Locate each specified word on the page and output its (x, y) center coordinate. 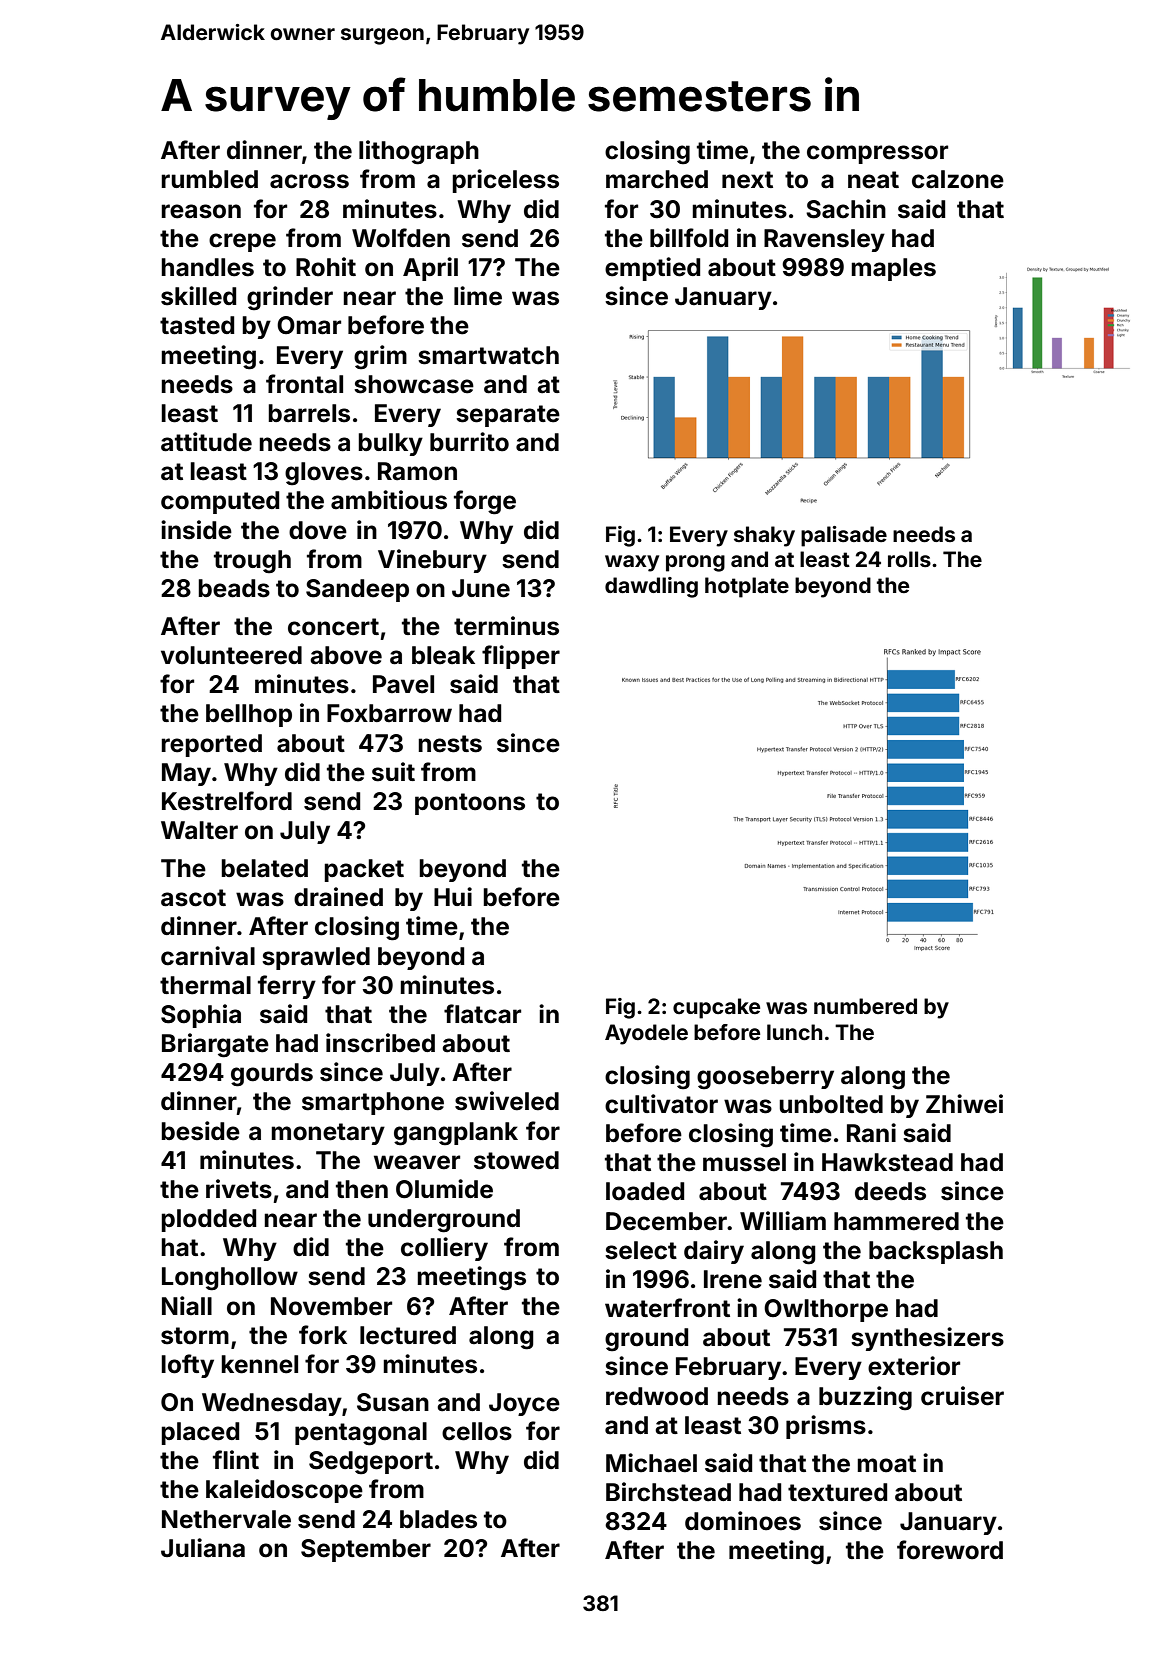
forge (485, 502)
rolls (909, 559)
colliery (444, 1249)
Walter (199, 830)
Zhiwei (964, 1104)
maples (893, 269)
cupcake (716, 1008)
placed (200, 1433)
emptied (652, 269)
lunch (795, 1032)
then (362, 1189)
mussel (744, 1162)
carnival (208, 956)
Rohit (326, 267)
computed (220, 502)
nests (450, 744)
